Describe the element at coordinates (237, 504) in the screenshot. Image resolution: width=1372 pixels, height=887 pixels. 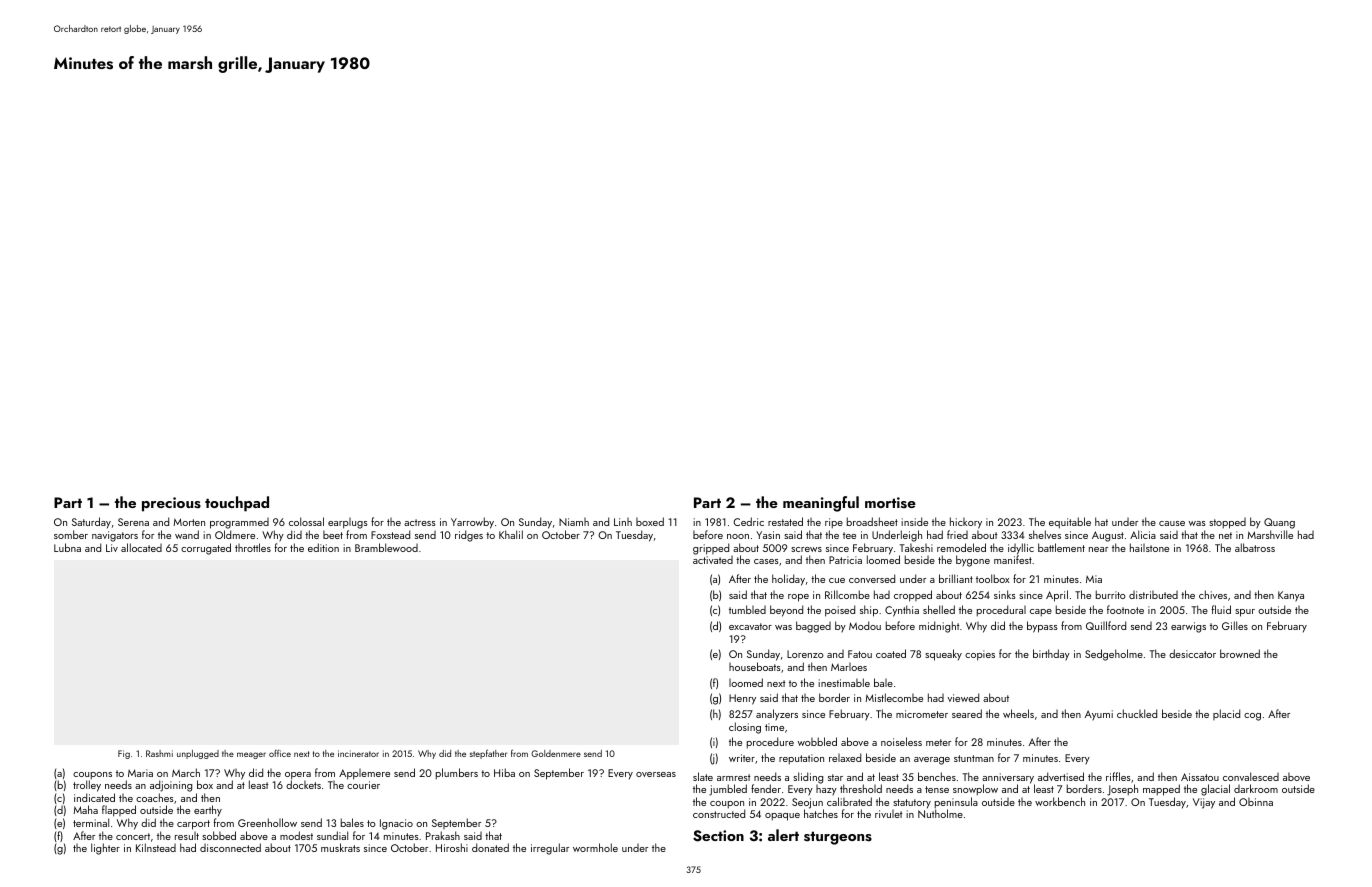
I see `touchpad` at that location.
